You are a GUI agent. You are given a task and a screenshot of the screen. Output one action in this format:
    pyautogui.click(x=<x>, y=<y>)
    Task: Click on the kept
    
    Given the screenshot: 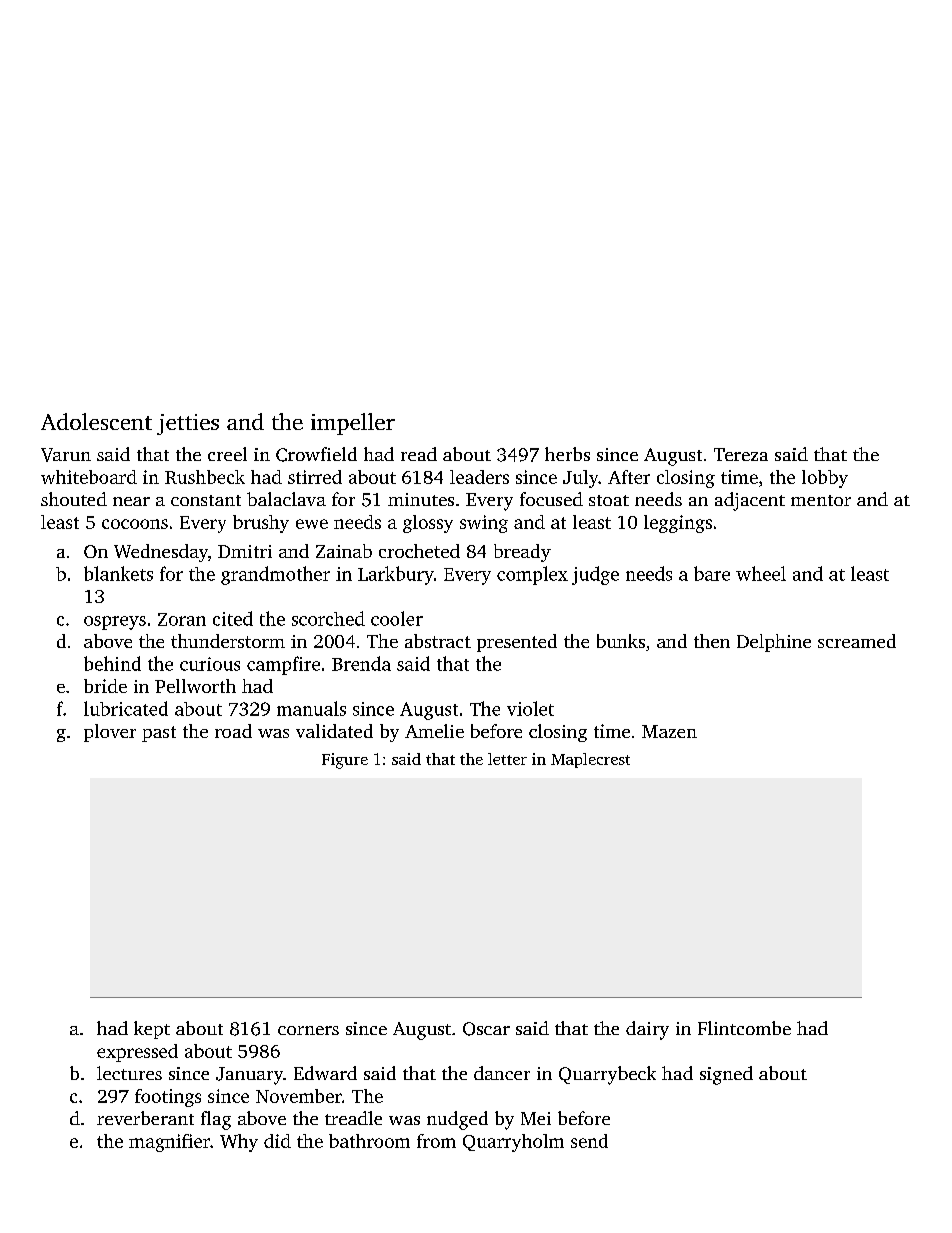 What is the action you would take?
    pyautogui.click(x=152, y=1030)
